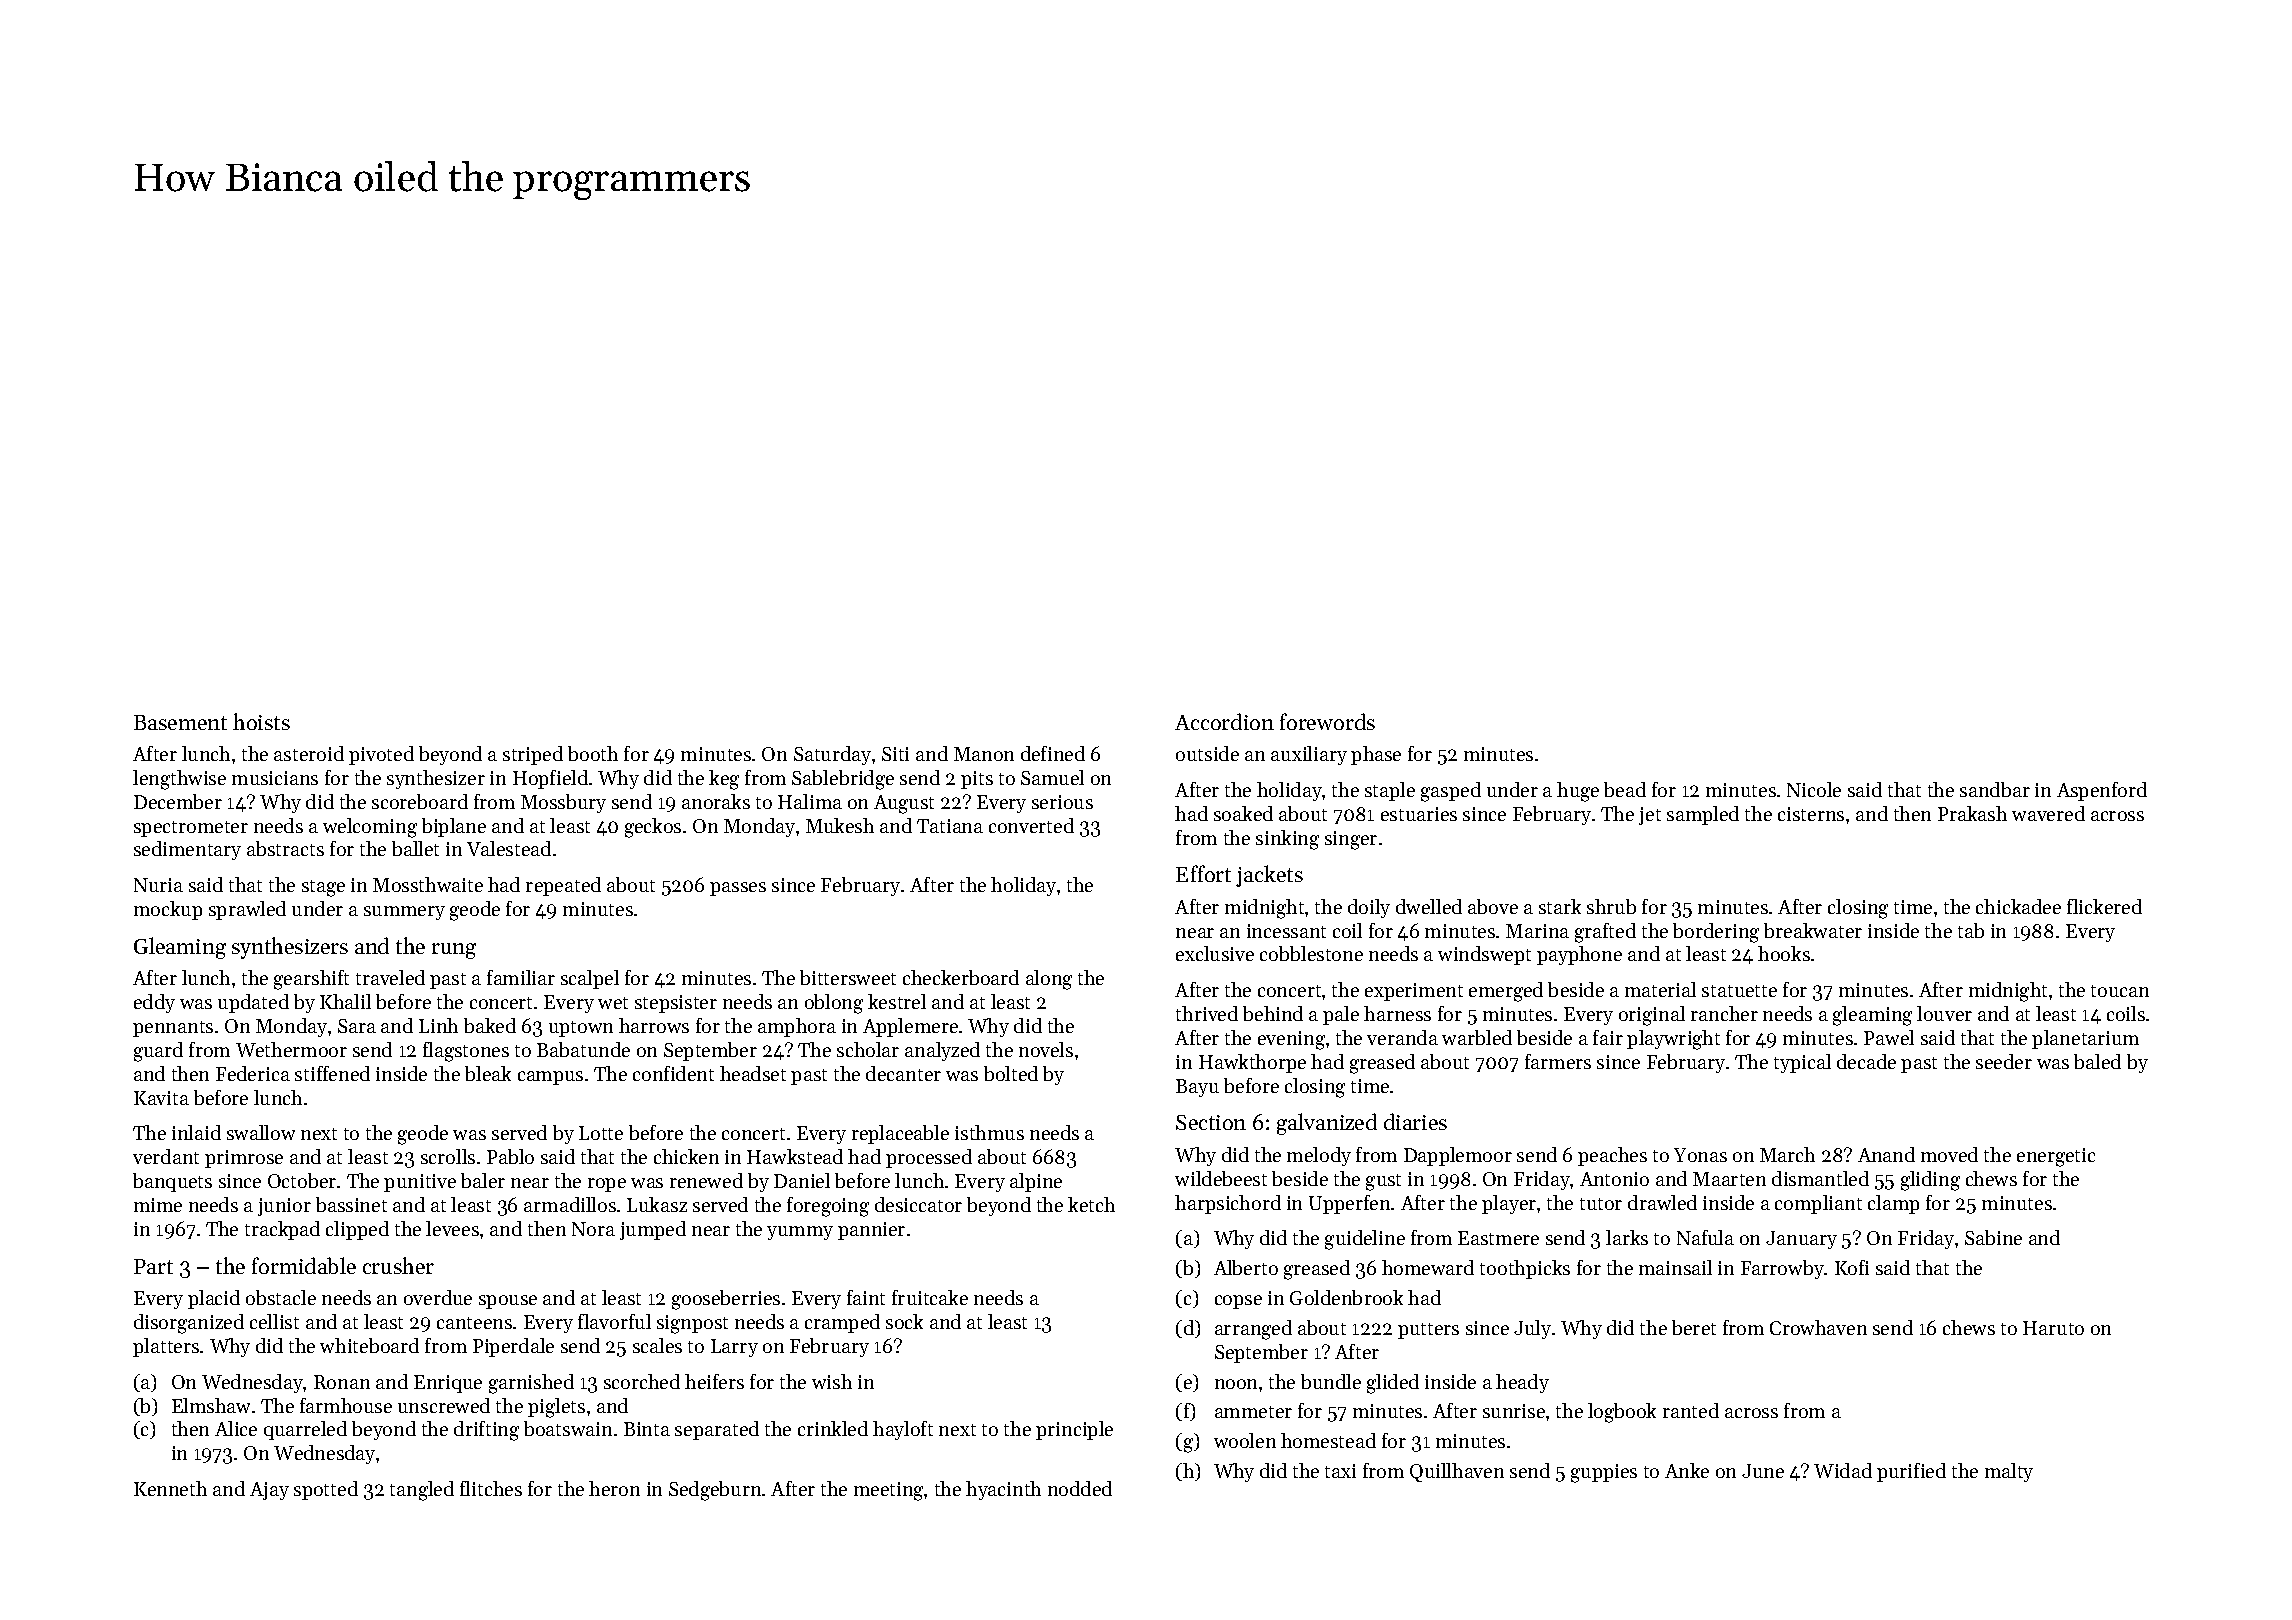 Image resolution: width=2292 pixels, height=1620 pixels. I want to click on eddy, so click(154, 1003).
